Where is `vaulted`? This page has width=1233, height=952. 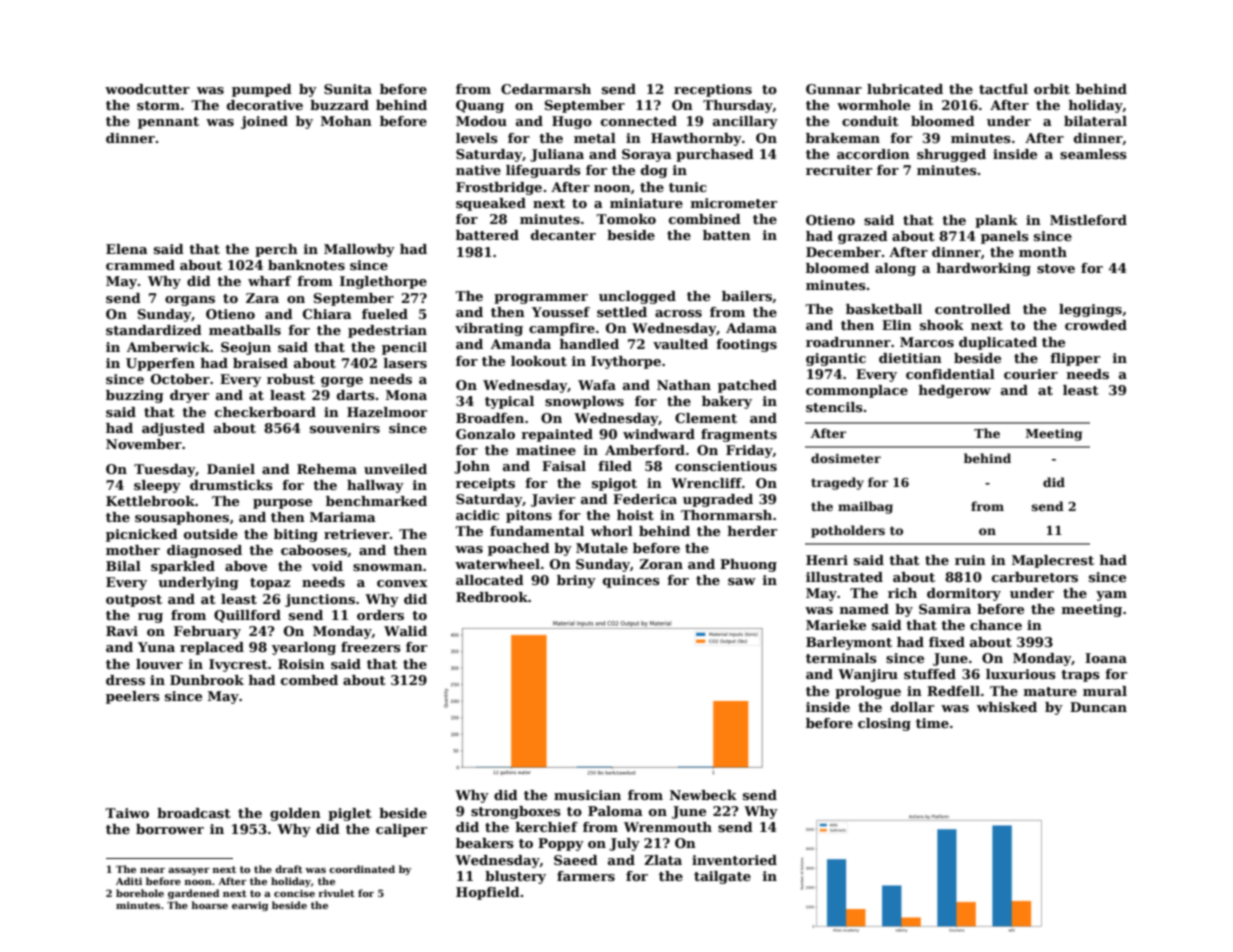
vaulted is located at coordinates (680, 344).
